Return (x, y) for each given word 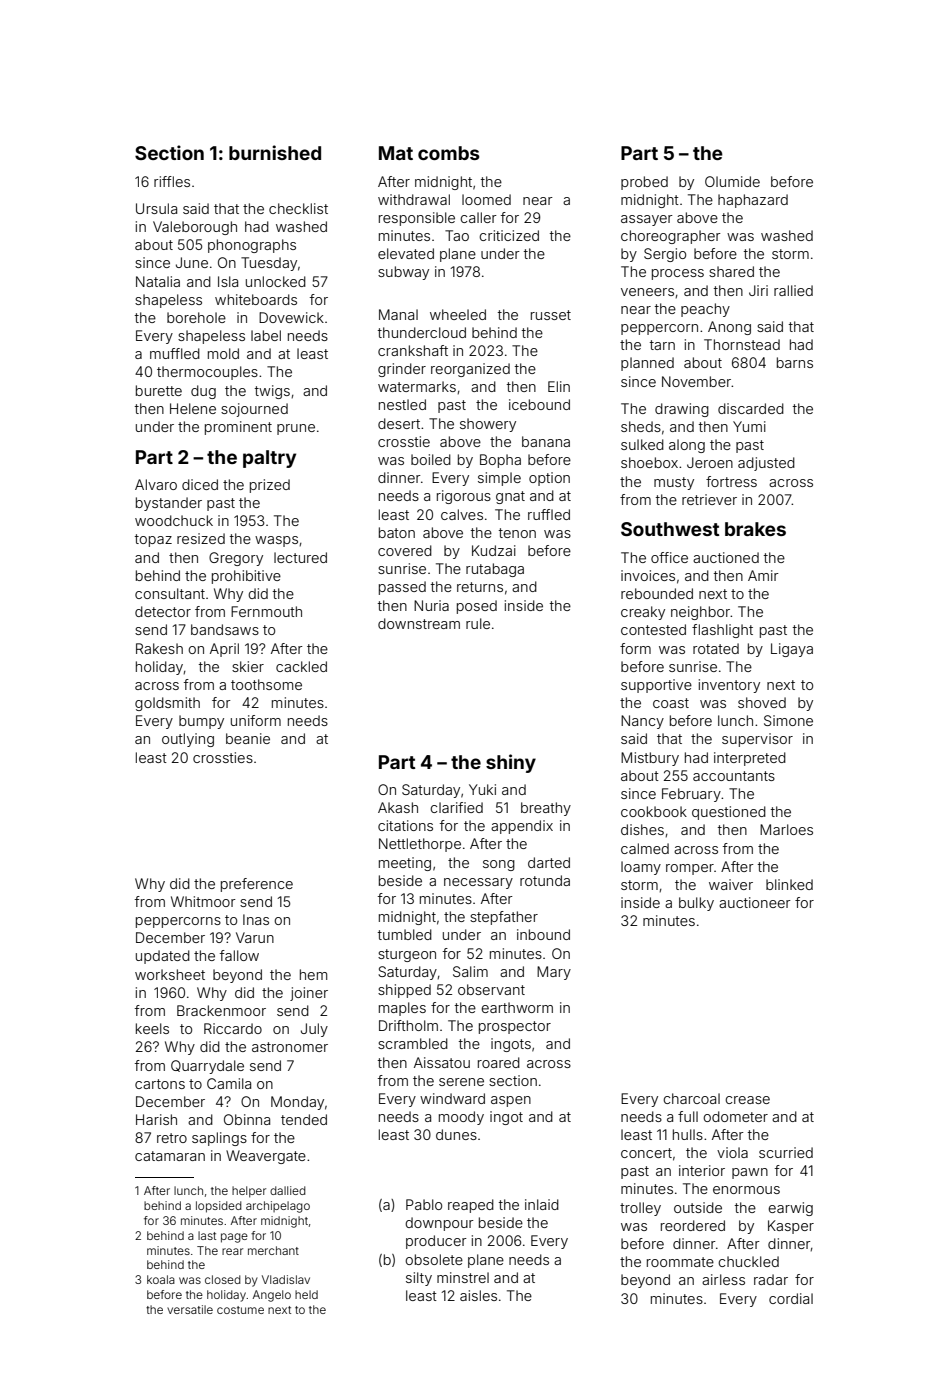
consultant (170, 593)
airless (723, 1279)
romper (690, 869)
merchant (273, 1250)
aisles (478, 1295)
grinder (402, 370)
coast (671, 703)
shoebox (649, 462)
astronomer (290, 1047)
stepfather (504, 918)
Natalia (158, 281)
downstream (419, 623)
